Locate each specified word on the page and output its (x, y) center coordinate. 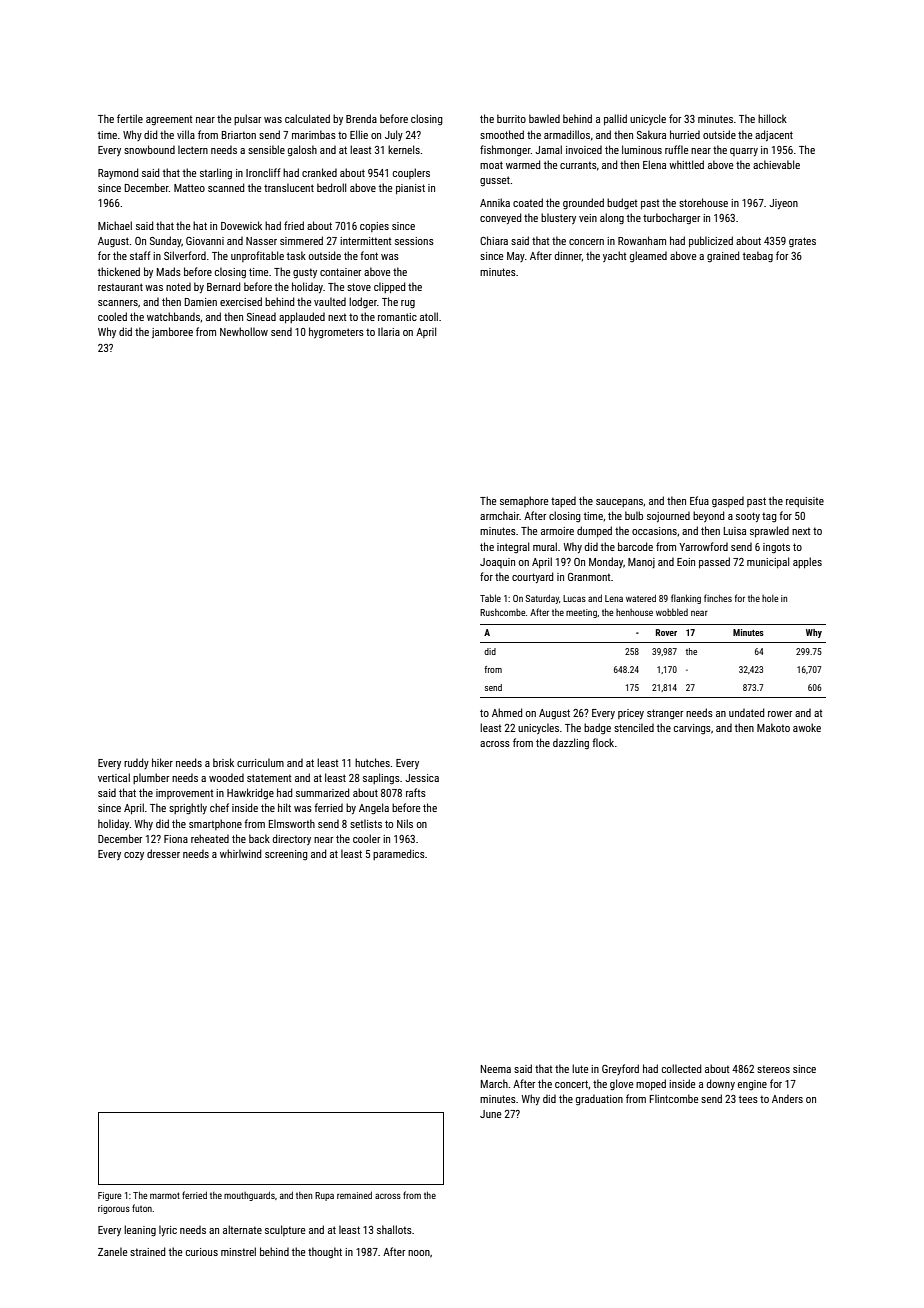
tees (748, 1099)
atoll (429, 316)
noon (419, 1253)
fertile (130, 118)
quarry (744, 152)
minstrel (238, 1251)
